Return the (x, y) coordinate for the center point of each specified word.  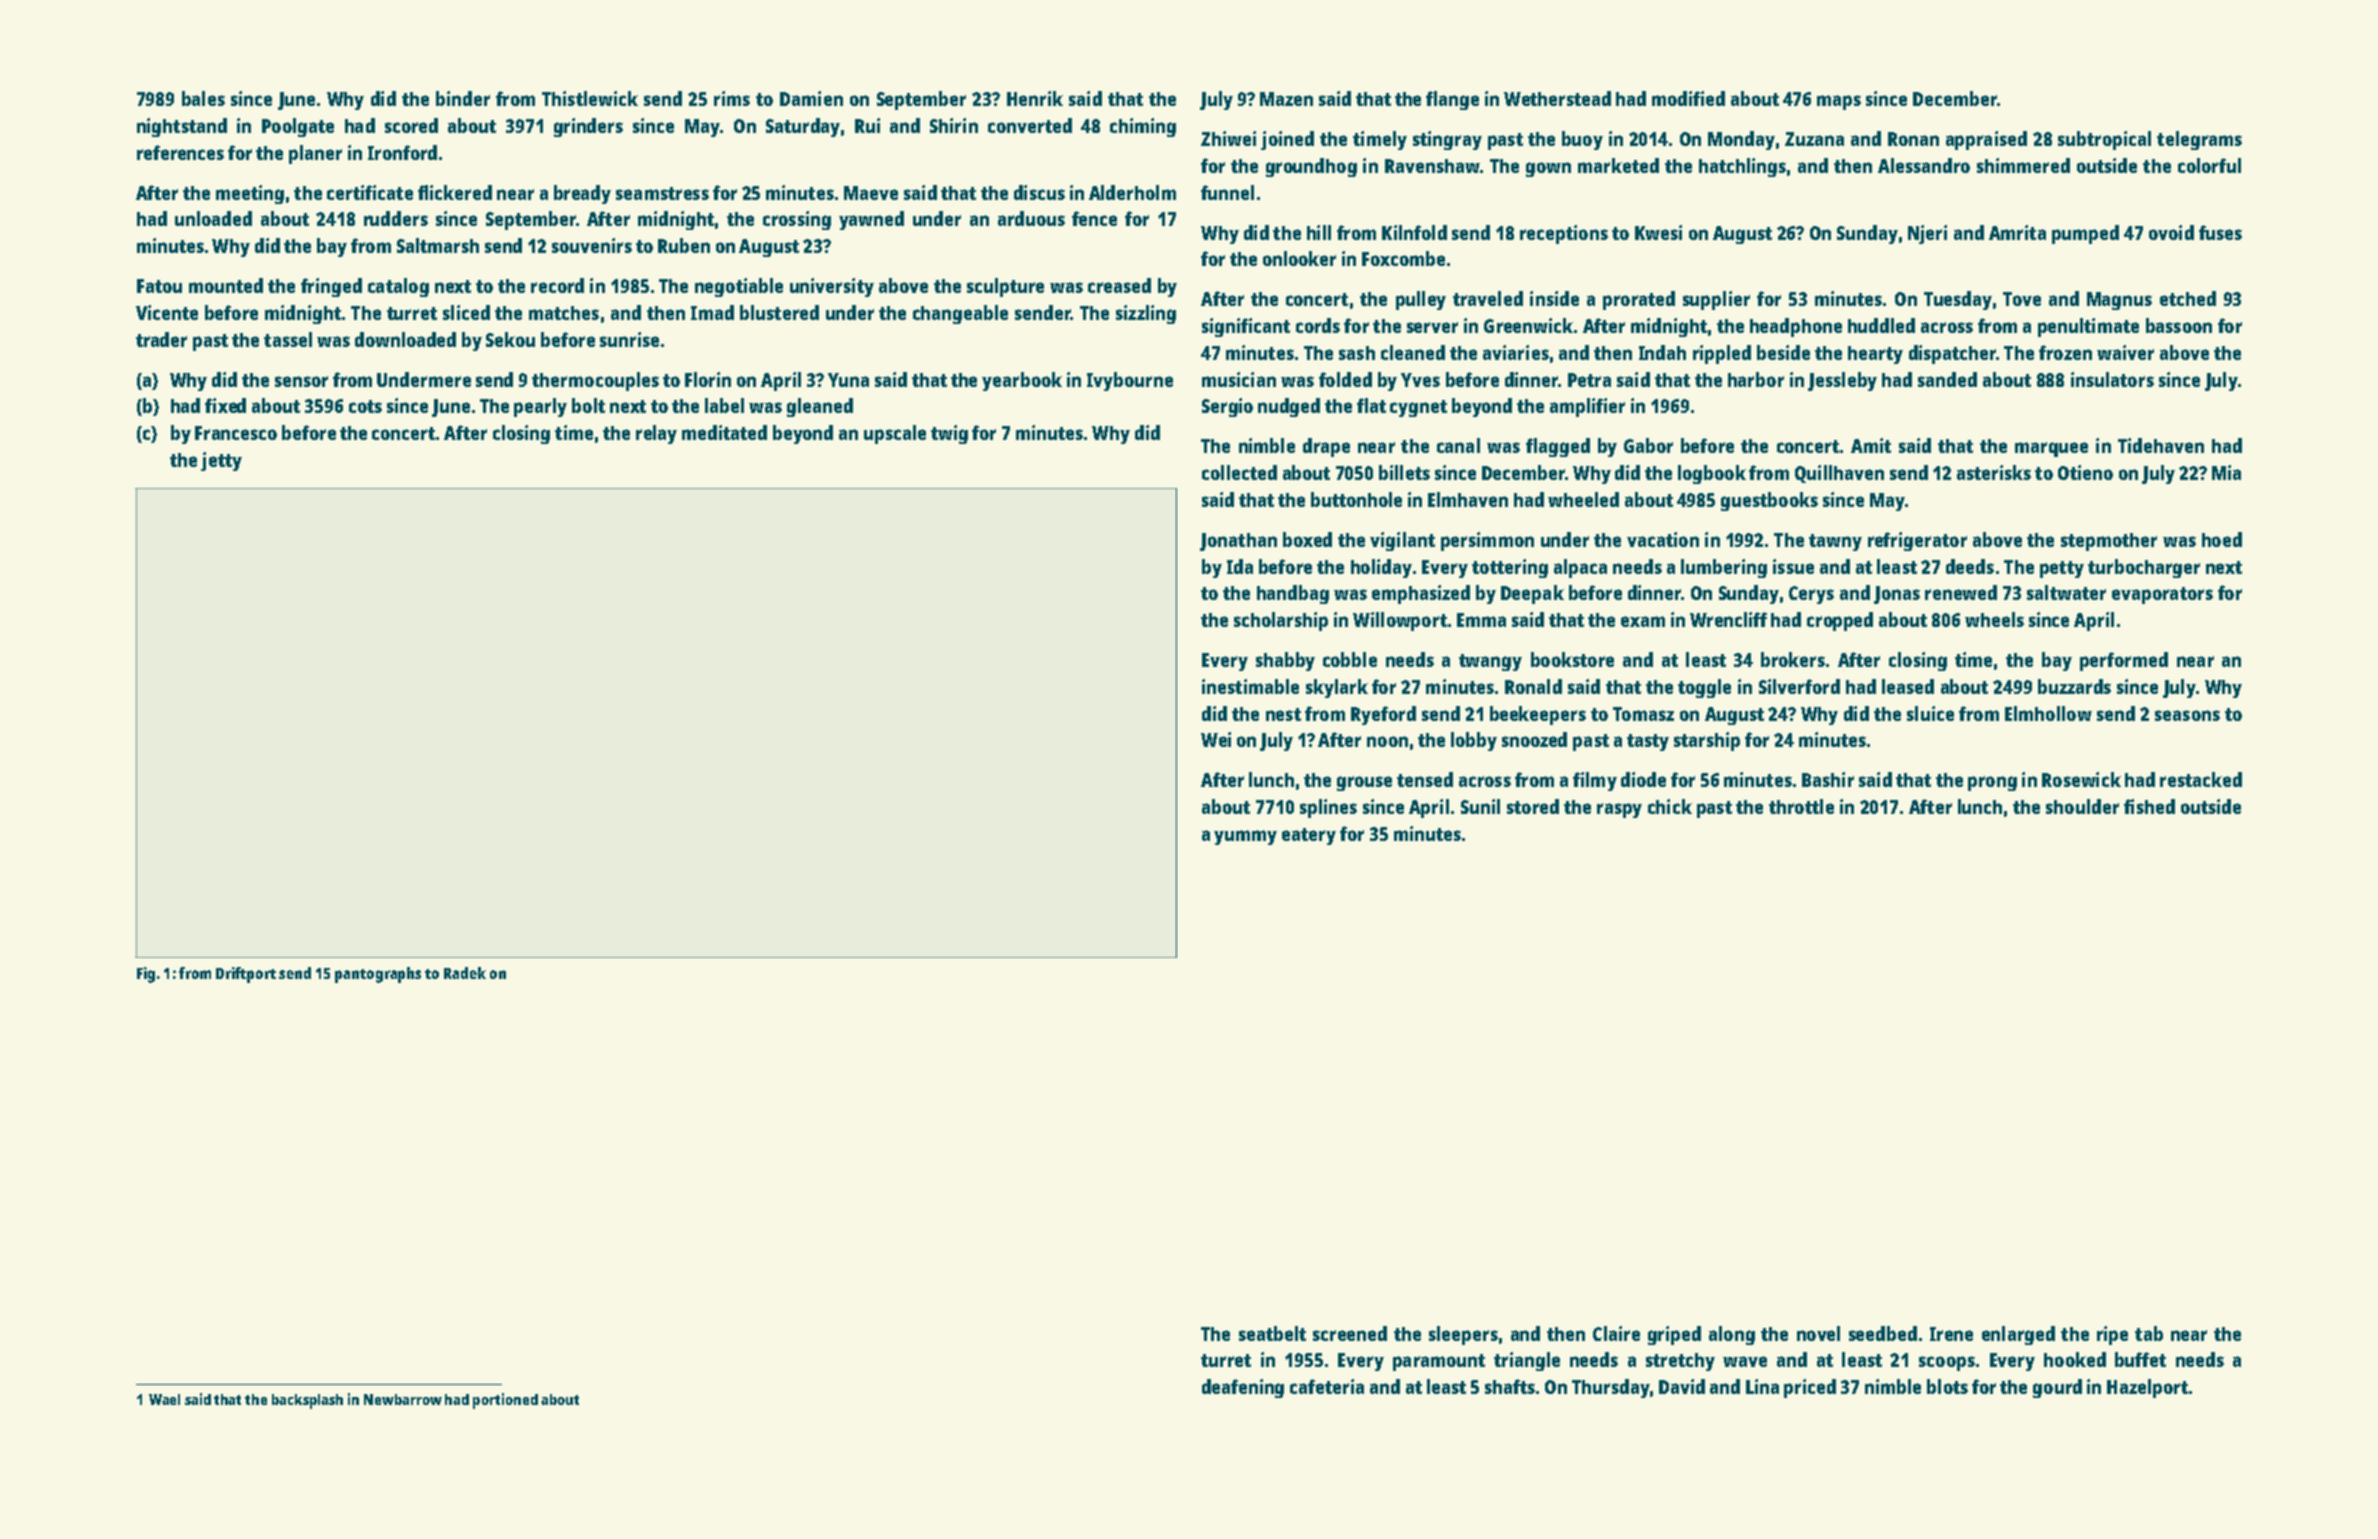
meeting (250, 194)
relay (656, 434)
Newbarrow (403, 1399)
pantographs (378, 975)
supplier (1716, 300)
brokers (1793, 659)
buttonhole (1356, 499)
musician (1239, 379)
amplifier (1587, 407)
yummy (1245, 837)
